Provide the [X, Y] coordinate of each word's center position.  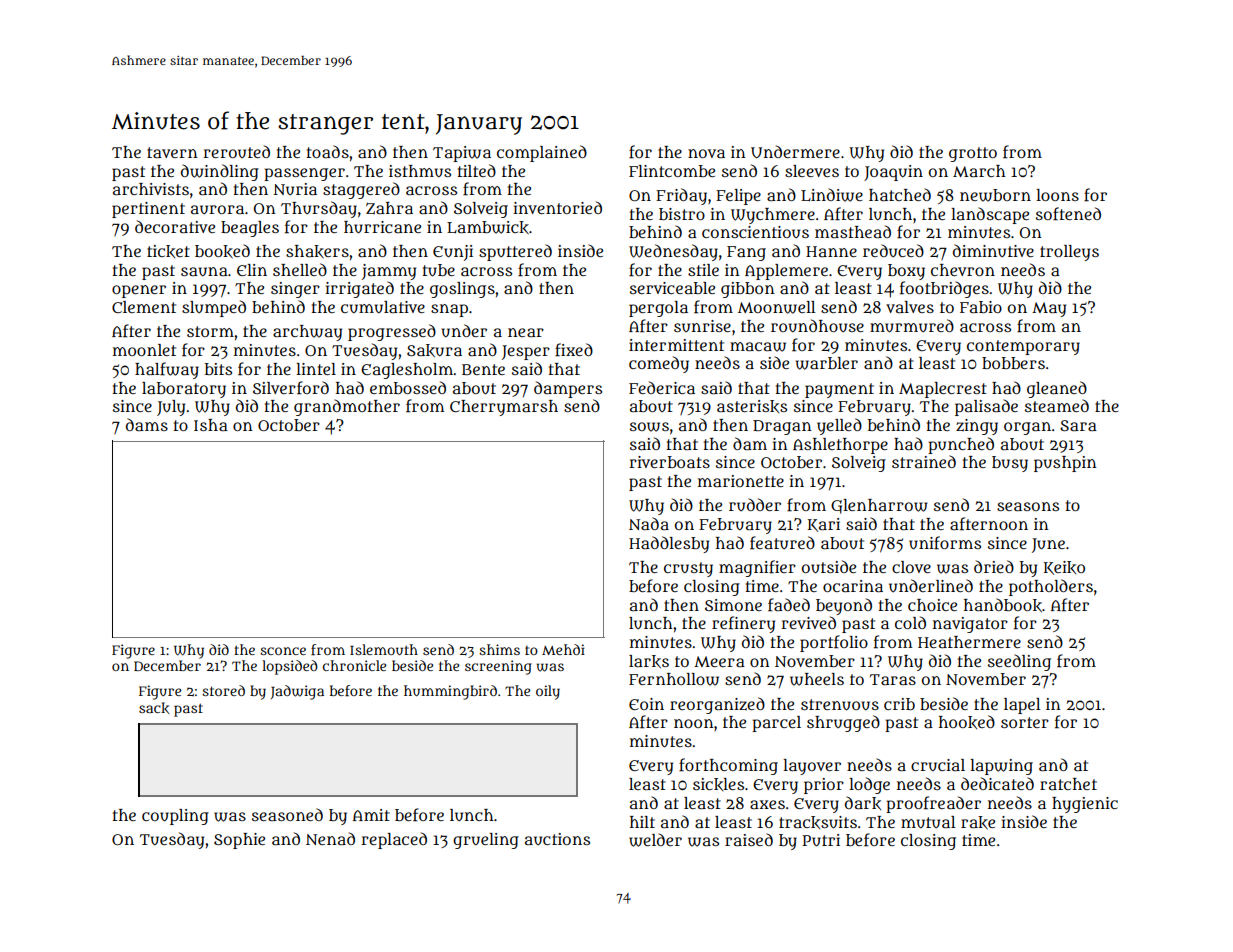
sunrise [702, 326]
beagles [250, 229]
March [979, 171]
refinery [743, 624]
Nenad [330, 838]
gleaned [1057, 389]
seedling [1019, 662]
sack [154, 708]
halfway [167, 370]
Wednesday [673, 252]
